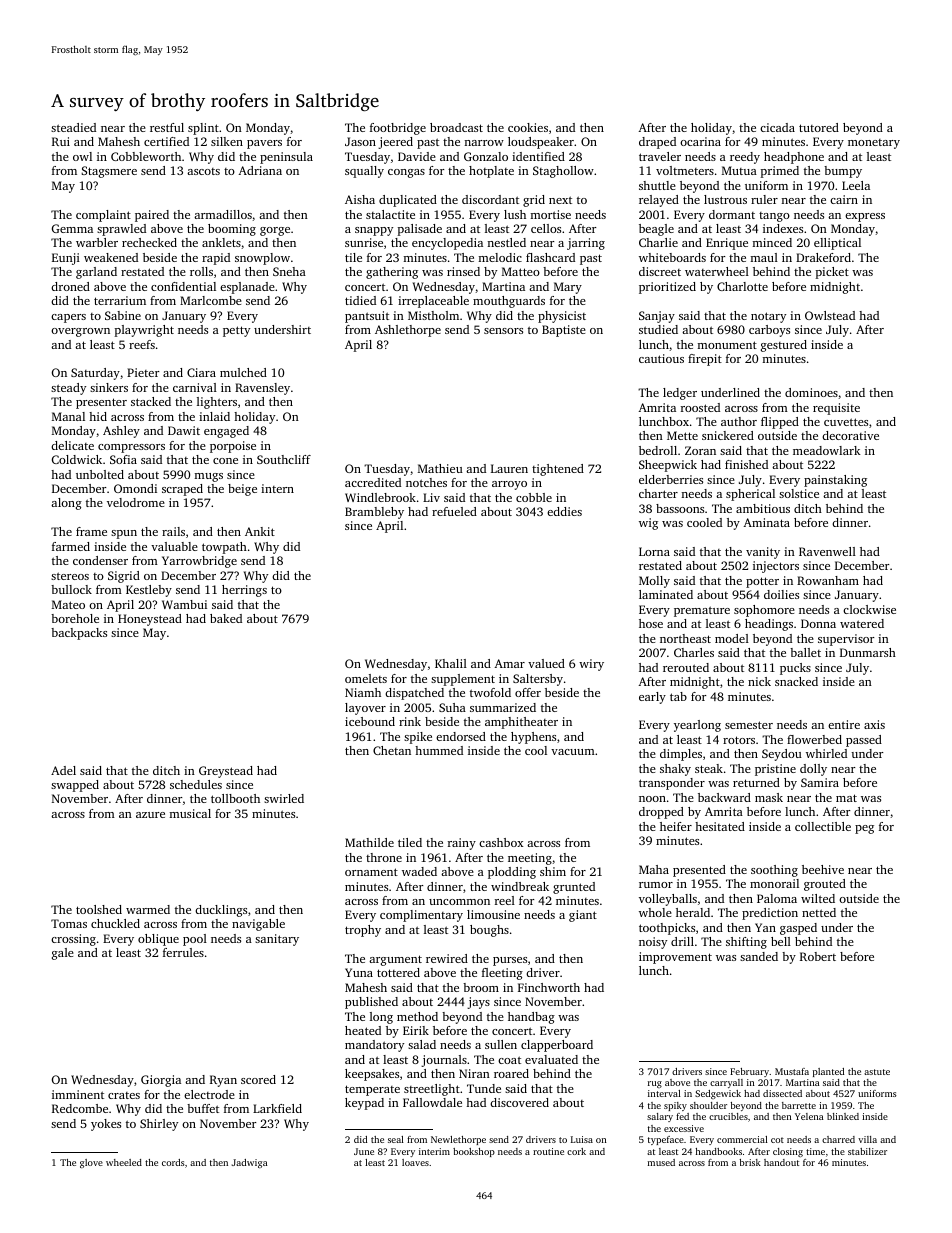  What do you see at coordinates (91, 1163) in the document?
I see `glove` at bounding box center [91, 1163].
